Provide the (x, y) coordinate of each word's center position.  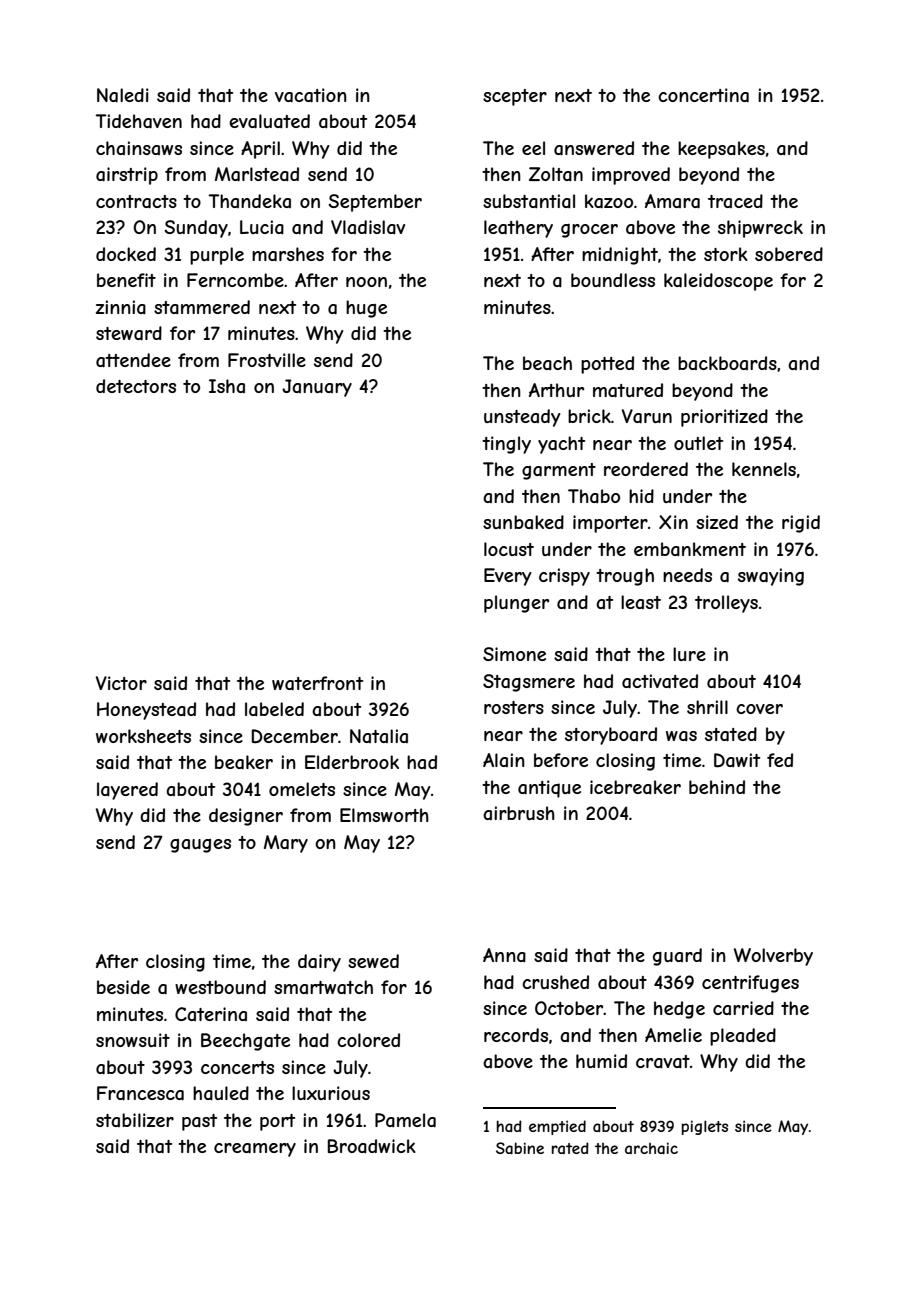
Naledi (123, 95)
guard (677, 957)
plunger (516, 604)
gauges (200, 846)
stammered (202, 307)
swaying (771, 577)
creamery (255, 1150)
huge (366, 309)
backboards (727, 363)
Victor (121, 683)
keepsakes (721, 150)
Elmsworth (384, 815)
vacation (311, 95)
